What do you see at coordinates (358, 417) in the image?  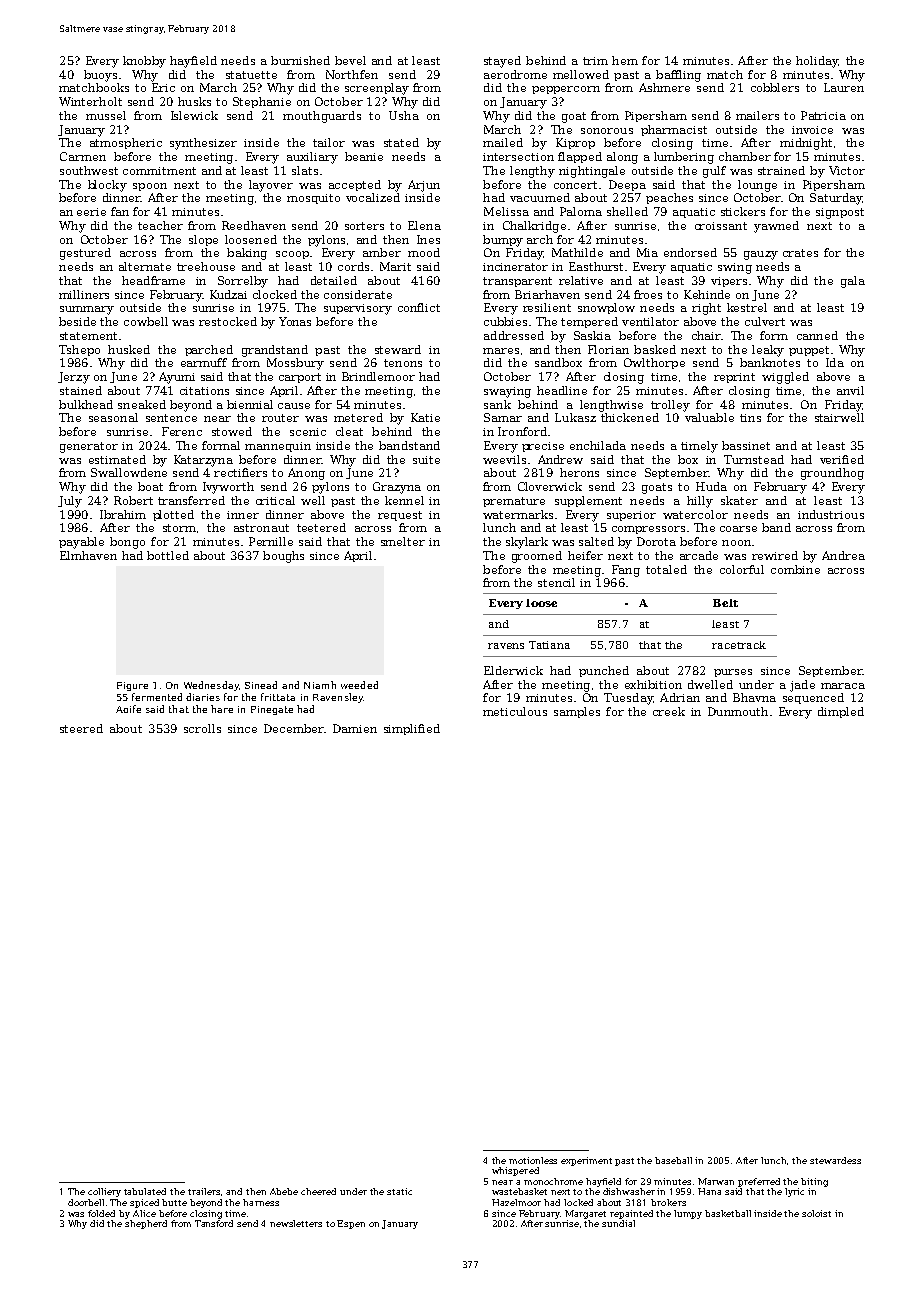 I see `metered` at bounding box center [358, 417].
